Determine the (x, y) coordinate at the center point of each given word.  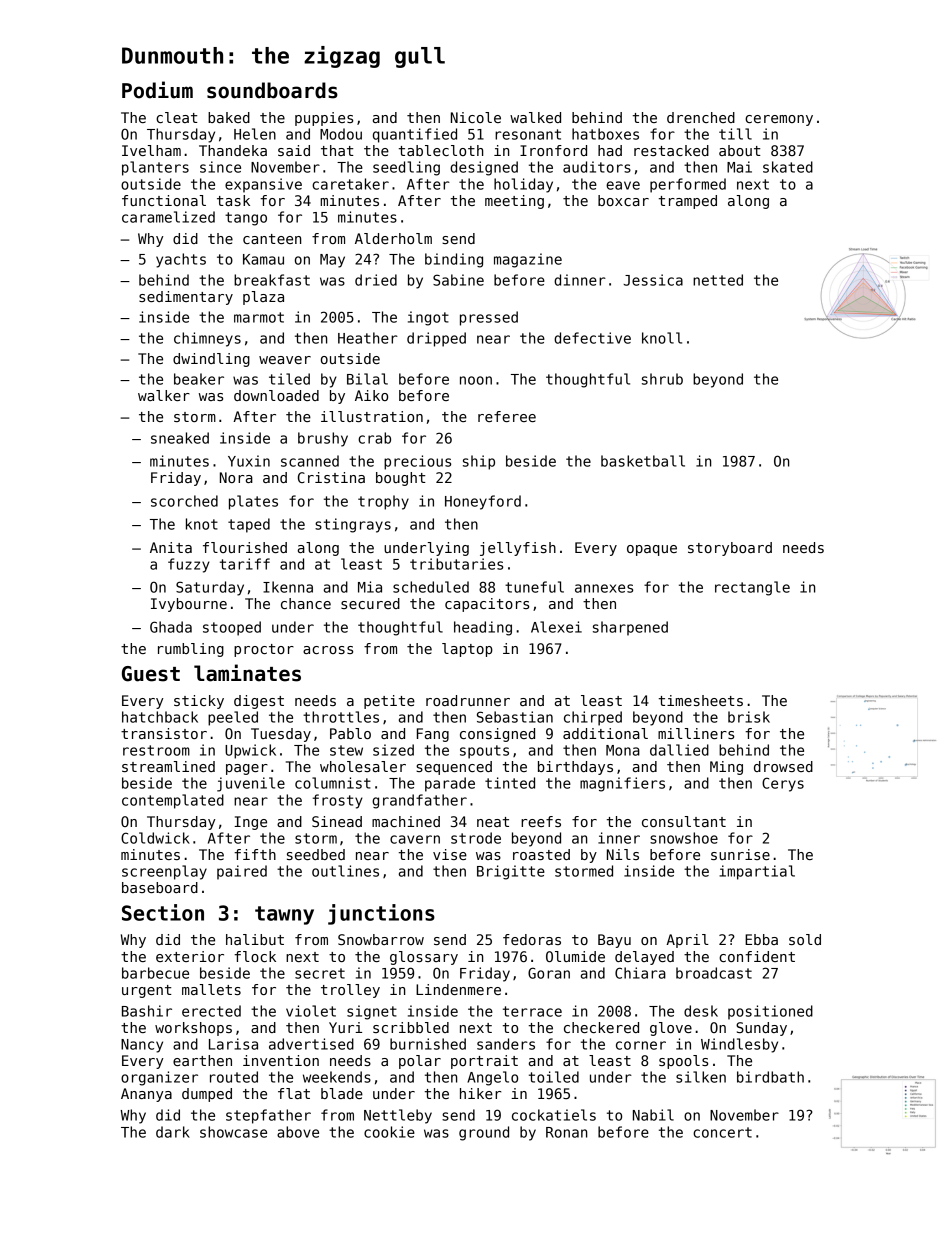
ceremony (779, 120)
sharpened (630, 628)
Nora (236, 477)
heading (483, 628)
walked (535, 117)
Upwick (250, 751)
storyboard (730, 549)
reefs (541, 821)
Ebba (761, 939)
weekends (337, 1077)
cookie (389, 1132)
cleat (177, 117)
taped (249, 525)
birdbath (770, 1077)
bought (401, 479)
